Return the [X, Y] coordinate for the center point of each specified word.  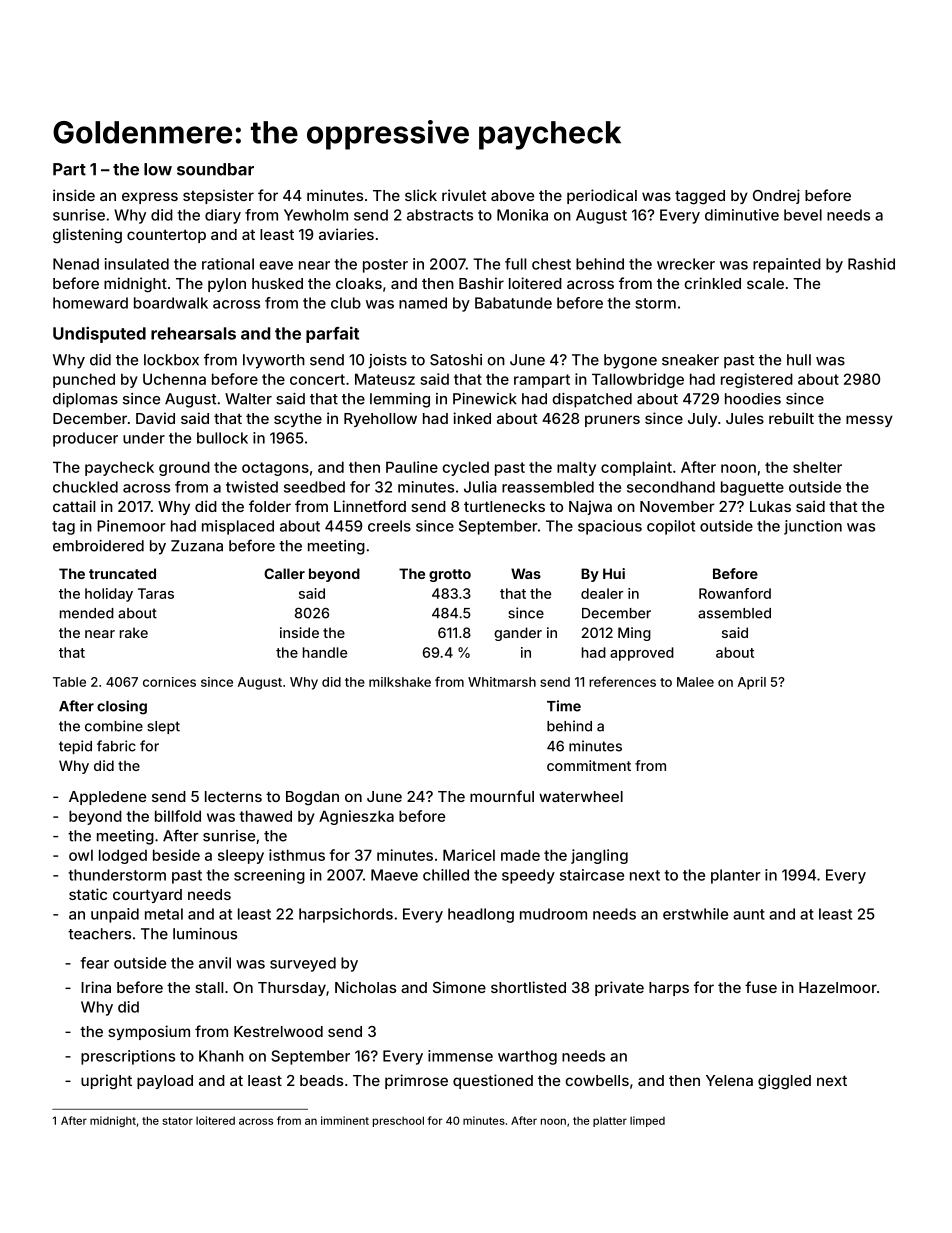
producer [85, 439]
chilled [446, 875]
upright [106, 1082]
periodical [602, 196]
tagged [700, 197]
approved [642, 654]
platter [610, 1122]
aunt [749, 914]
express [150, 198]
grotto [450, 575]
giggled [784, 1082]
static [88, 894]
